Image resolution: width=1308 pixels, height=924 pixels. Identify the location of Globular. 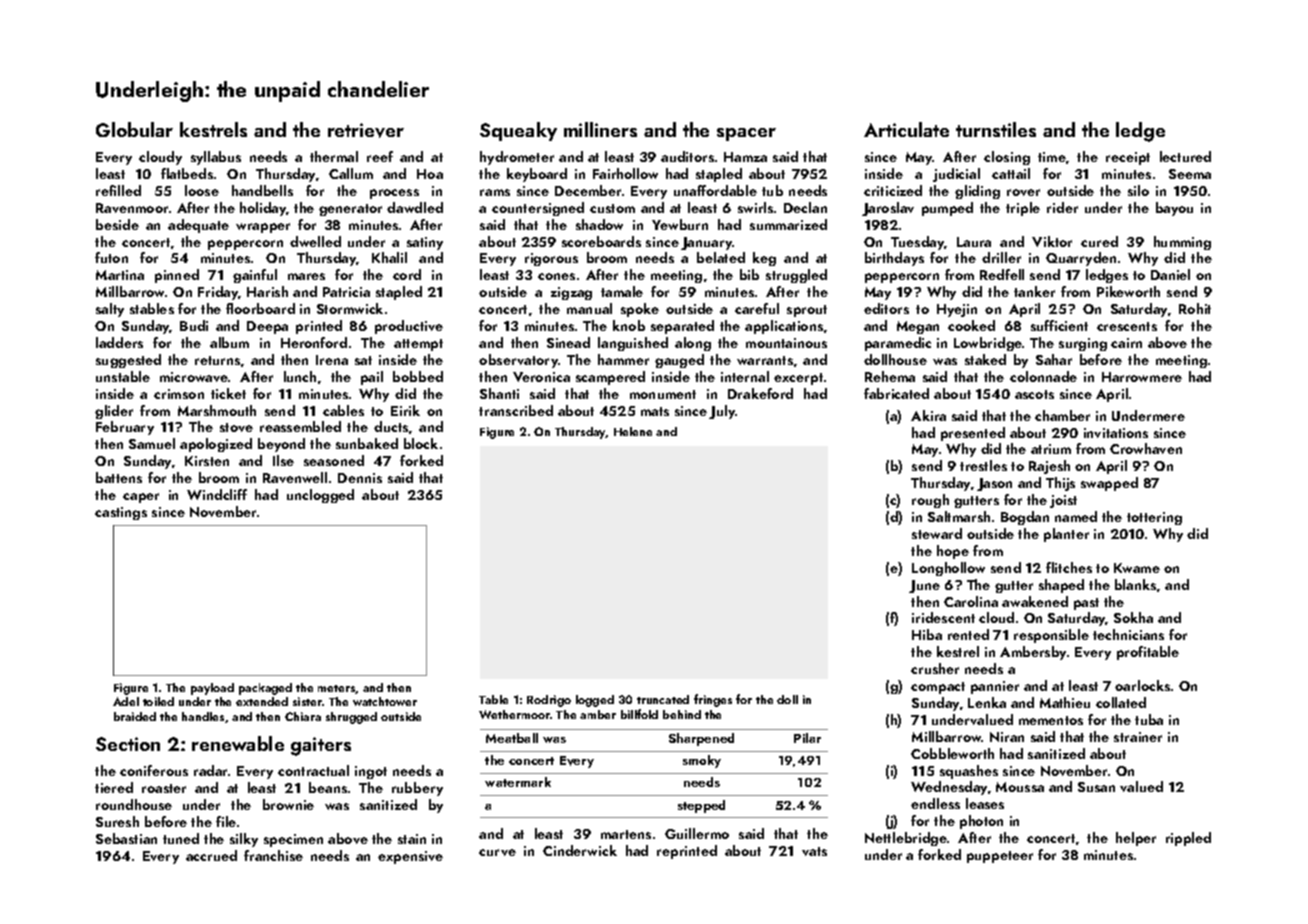
(134, 129).
